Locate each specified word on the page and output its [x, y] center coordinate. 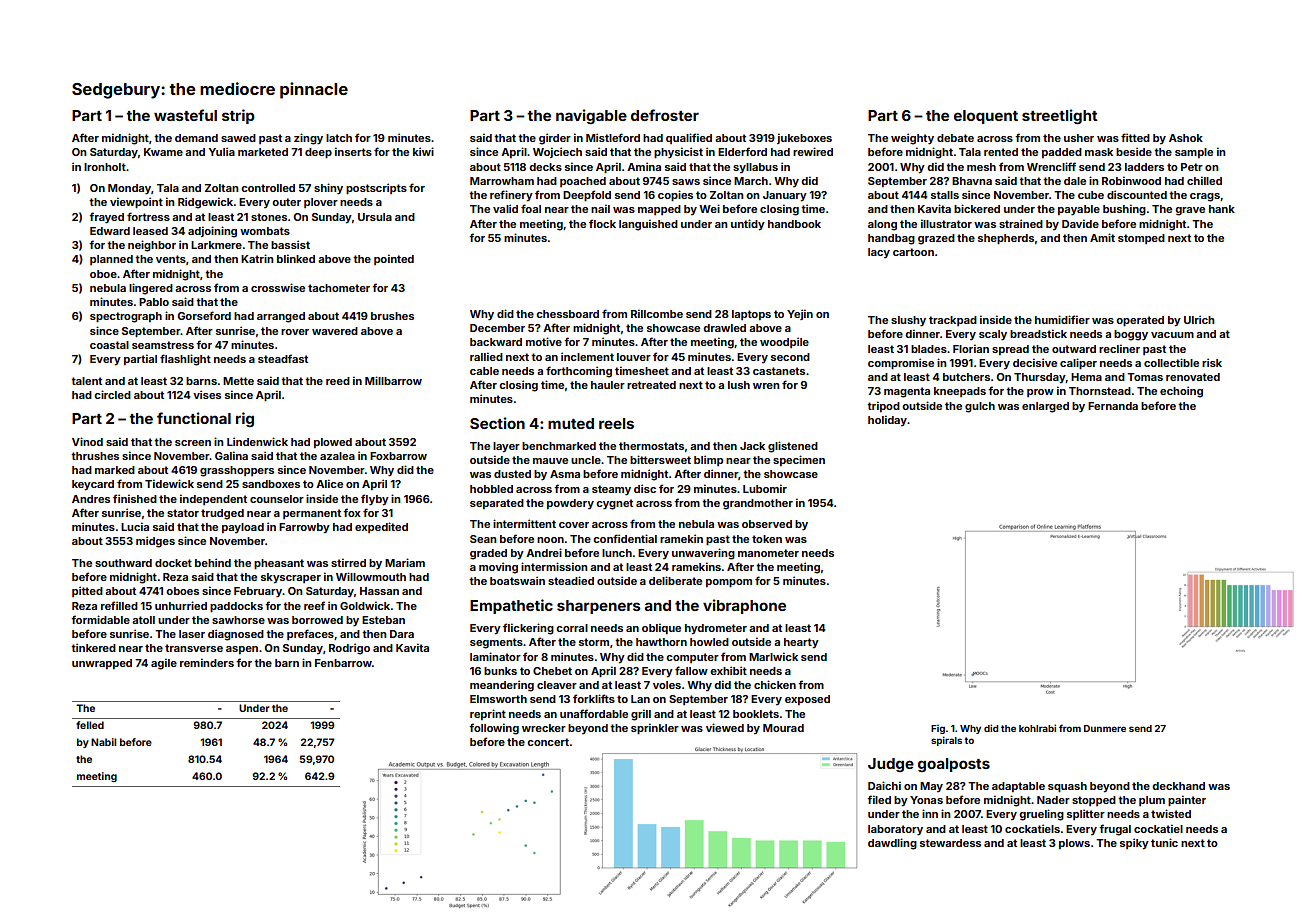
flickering [528, 629]
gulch [980, 407]
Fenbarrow [343, 663]
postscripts [376, 189]
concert [548, 742]
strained [1021, 223]
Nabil [103, 742]
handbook [794, 224]
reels [616, 423]
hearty [801, 643]
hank [1222, 209]
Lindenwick [257, 441]
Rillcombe [657, 313]
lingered [151, 289]
